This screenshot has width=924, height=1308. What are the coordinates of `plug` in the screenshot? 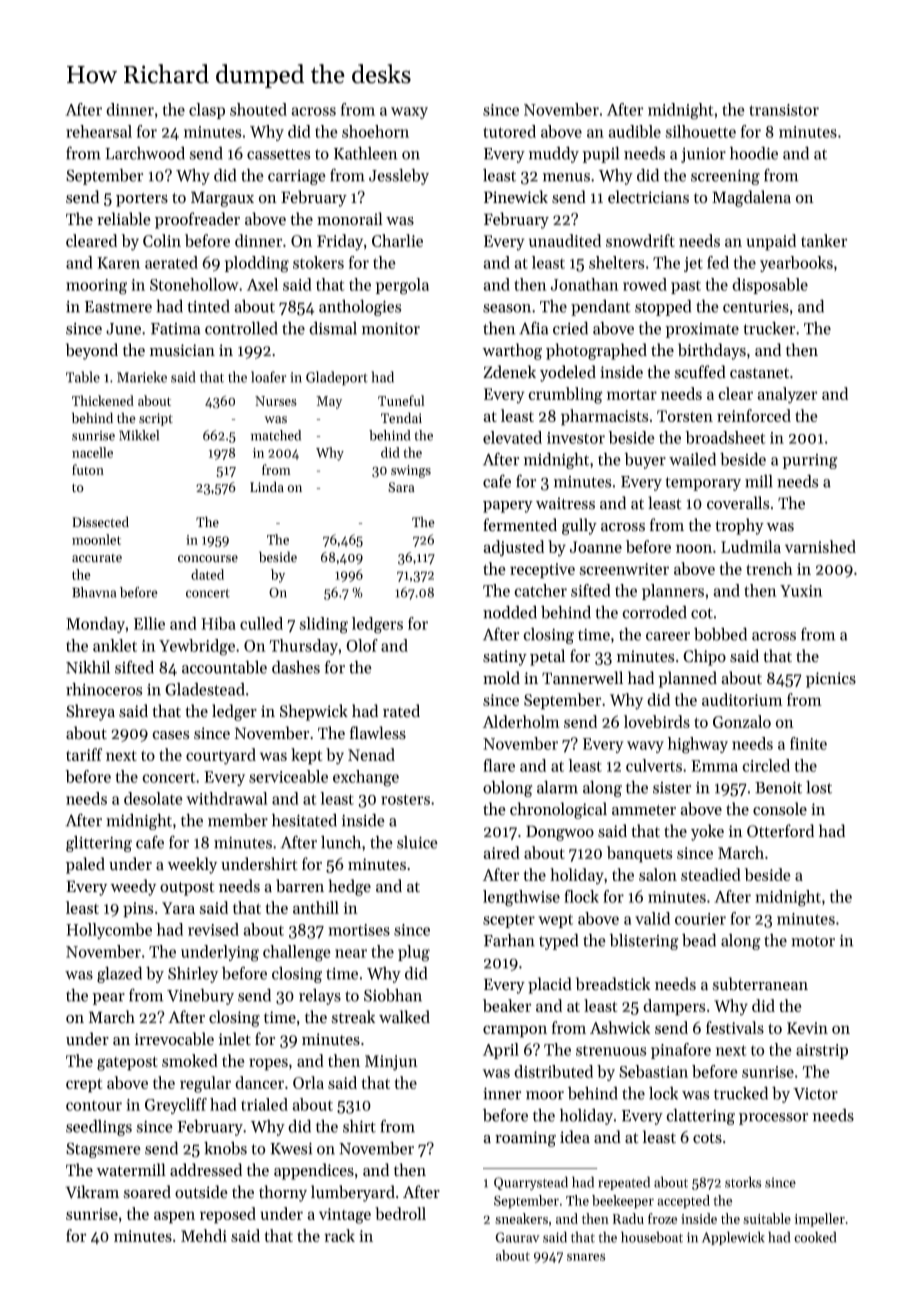 It's located at (414, 953).
